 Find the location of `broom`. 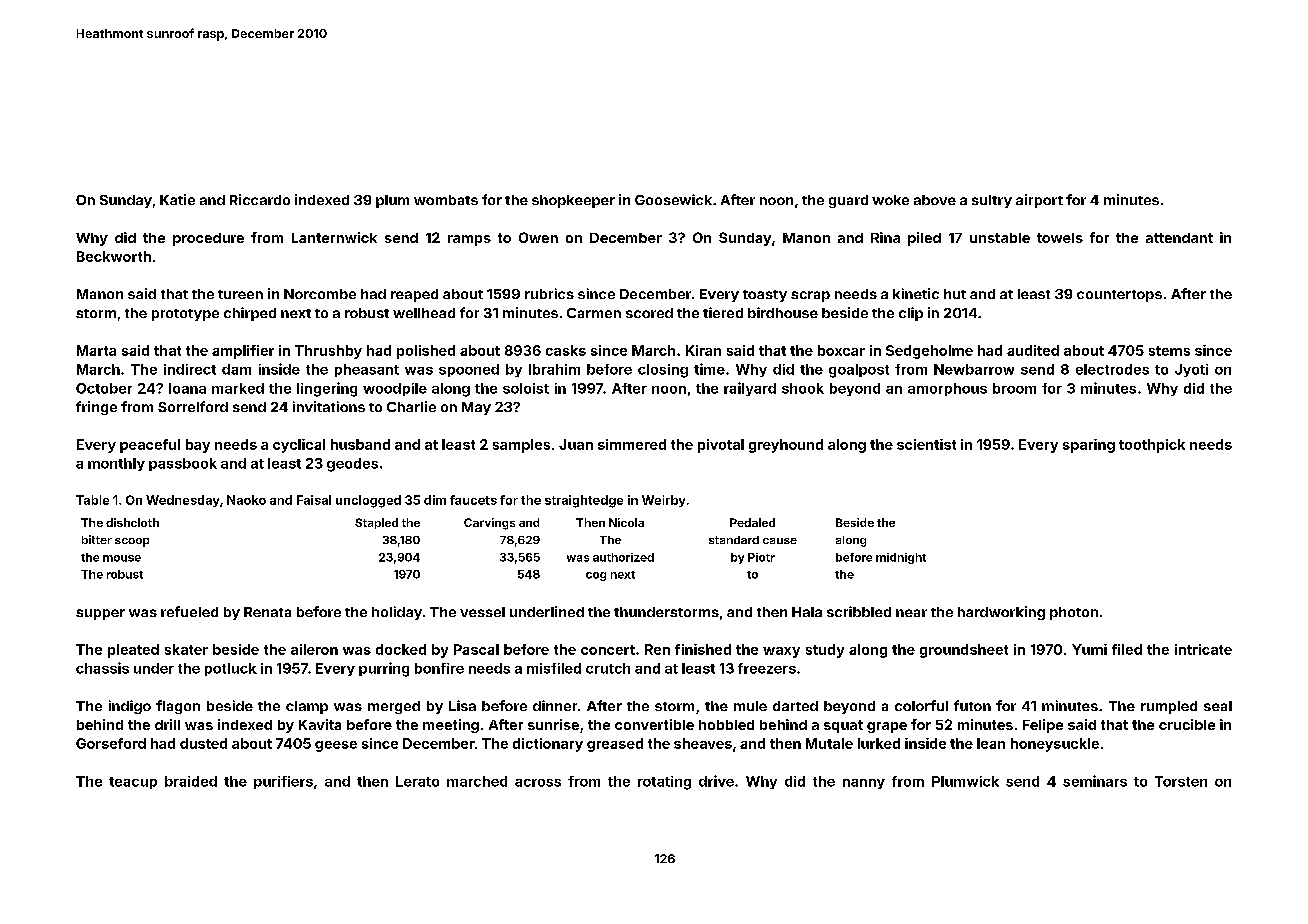

broom is located at coordinates (1014, 388).
